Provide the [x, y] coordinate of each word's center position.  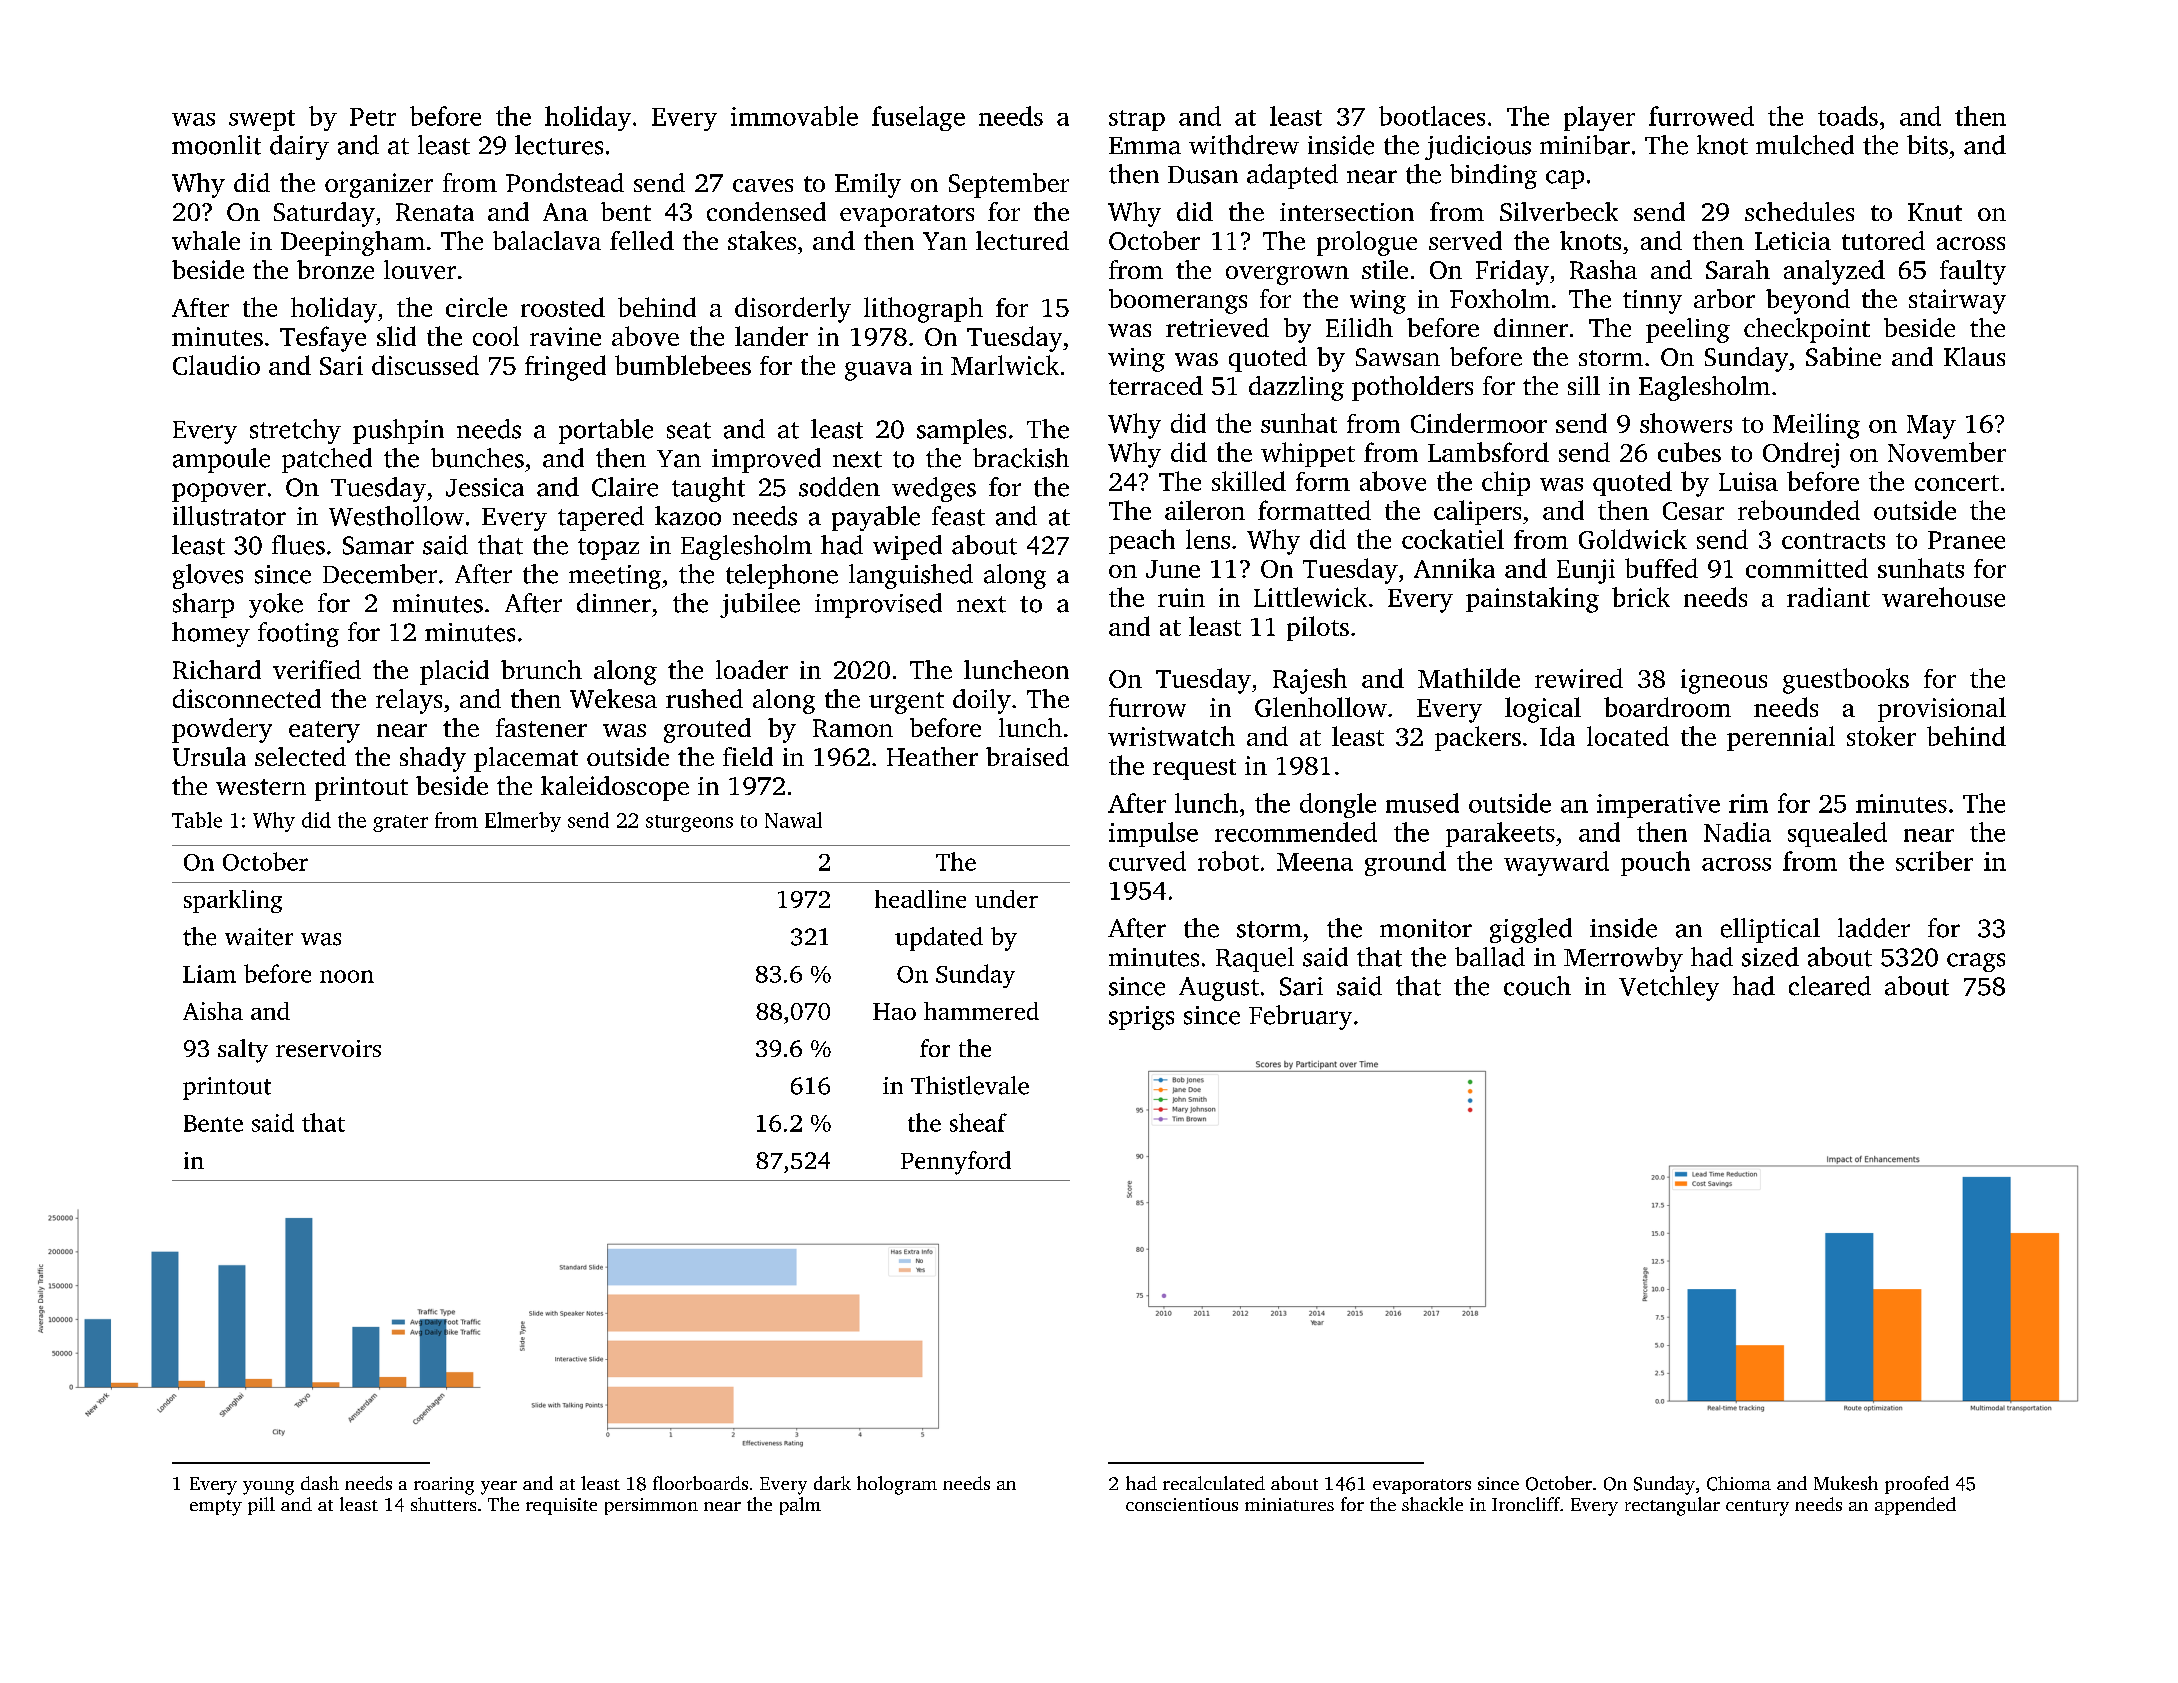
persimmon [651, 1506]
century [1757, 1508]
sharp [203, 605]
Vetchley [1669, 988]
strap [1137, 120]
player [1599, 118]
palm [800, 1506]
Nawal [793, 820]
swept [262, 120]
